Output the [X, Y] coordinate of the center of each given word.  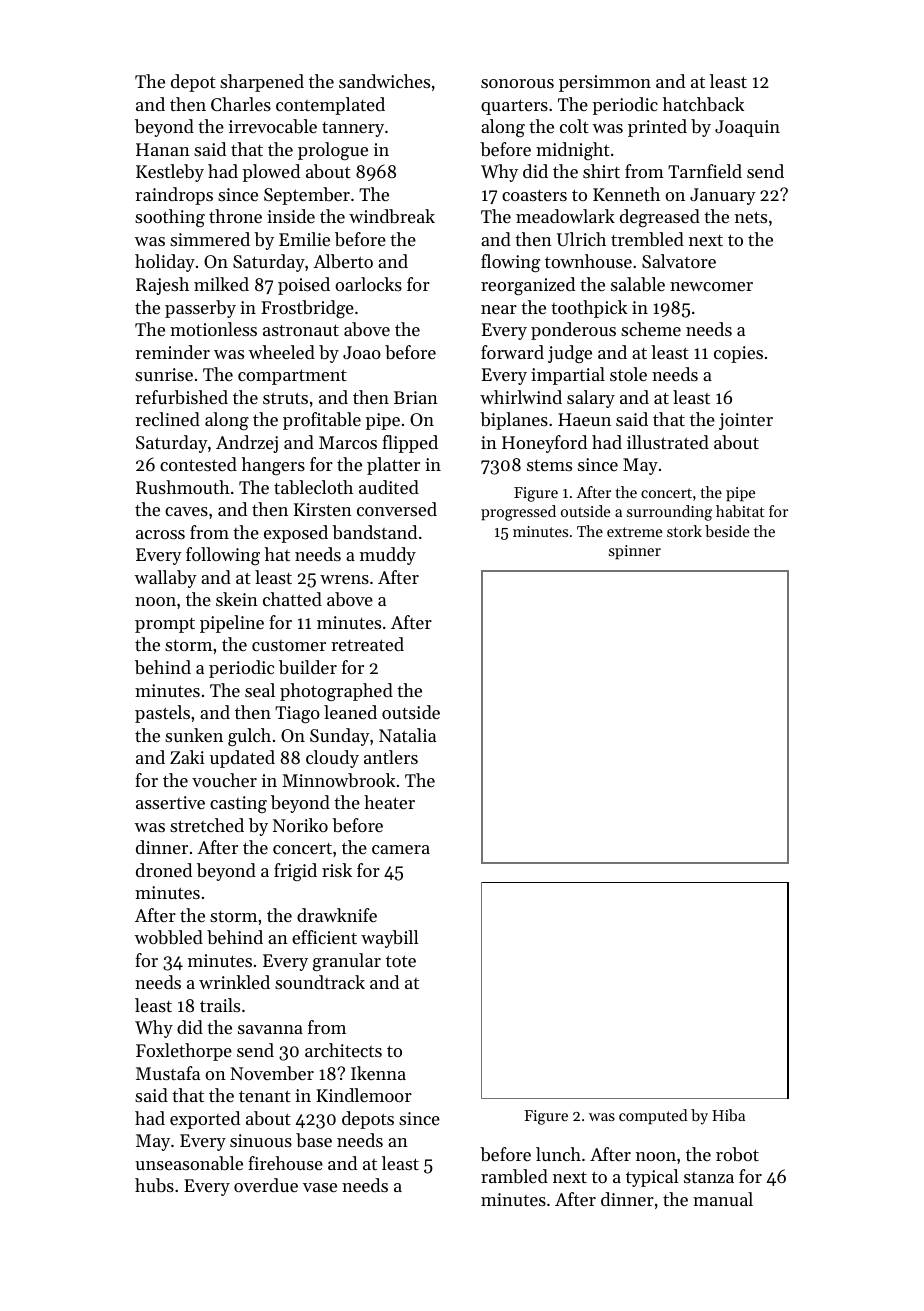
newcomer [711, 286]
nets [751, 217]
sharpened [262, 83]
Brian [416, 397]
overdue [266, 1185]
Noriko [300, 825]
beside [727, 531]
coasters [534, 195]
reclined [167, 419]
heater [389, 802]
